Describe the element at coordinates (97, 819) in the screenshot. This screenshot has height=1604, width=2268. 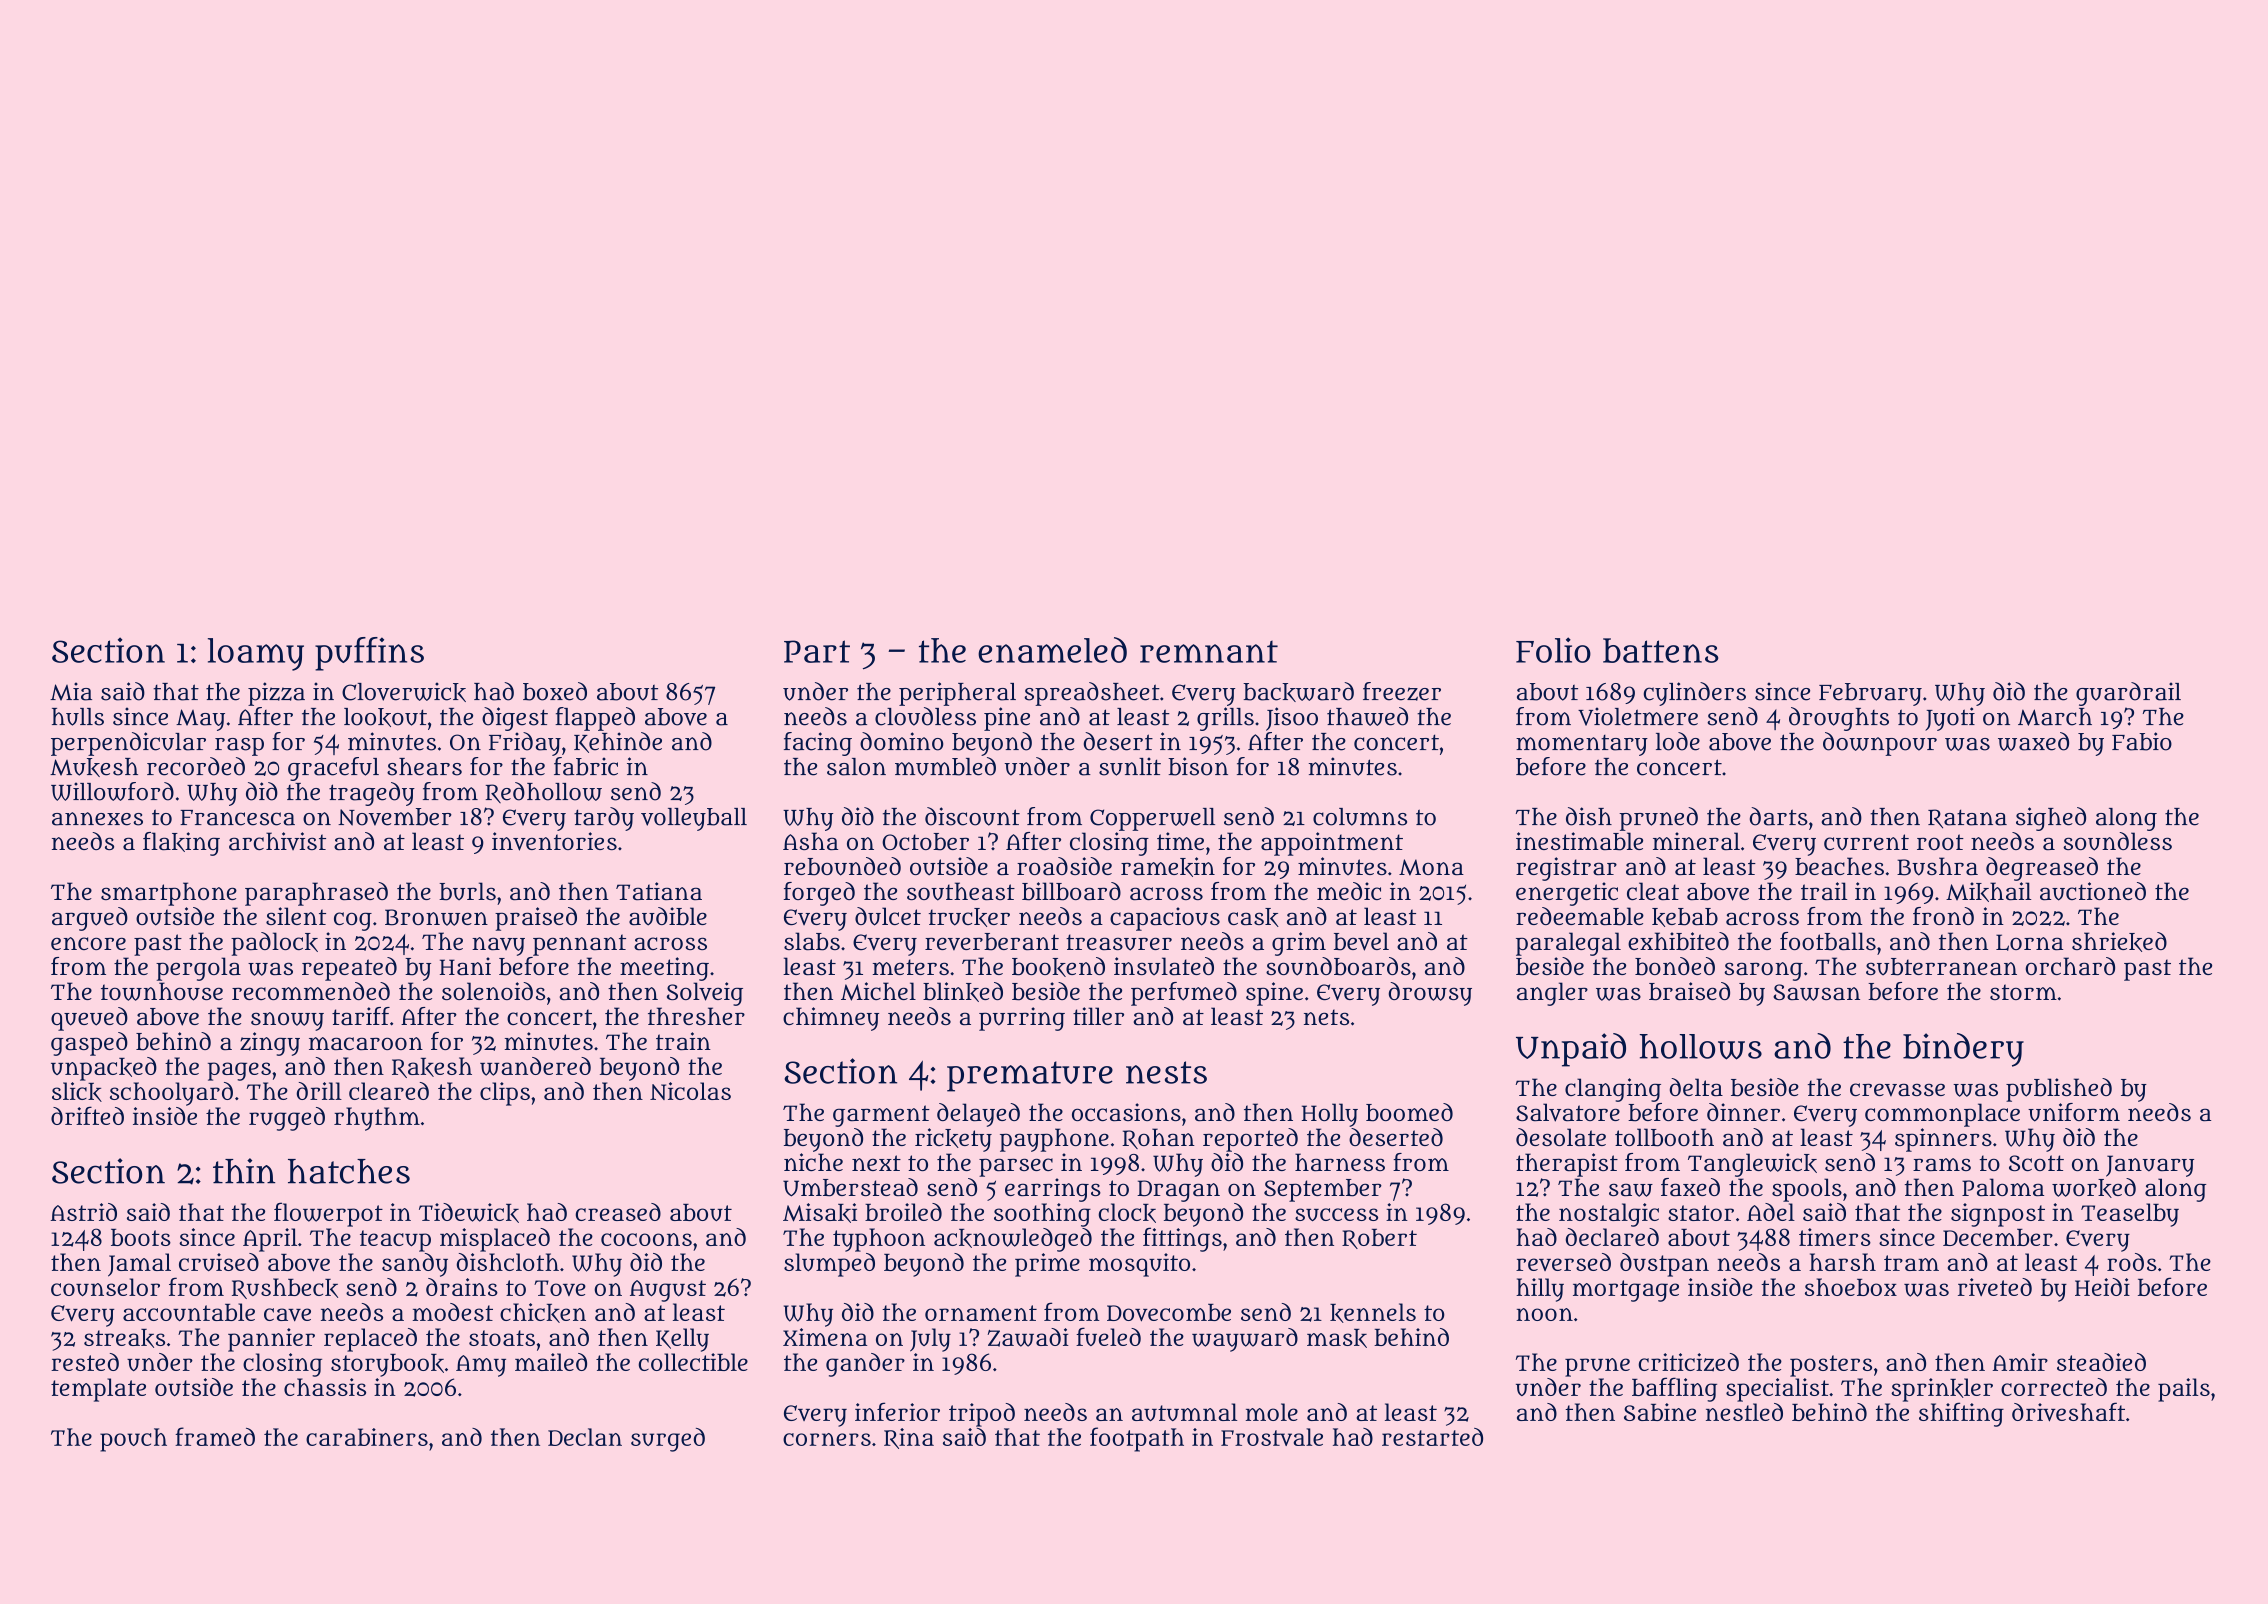
I see `annexes` at that location.
